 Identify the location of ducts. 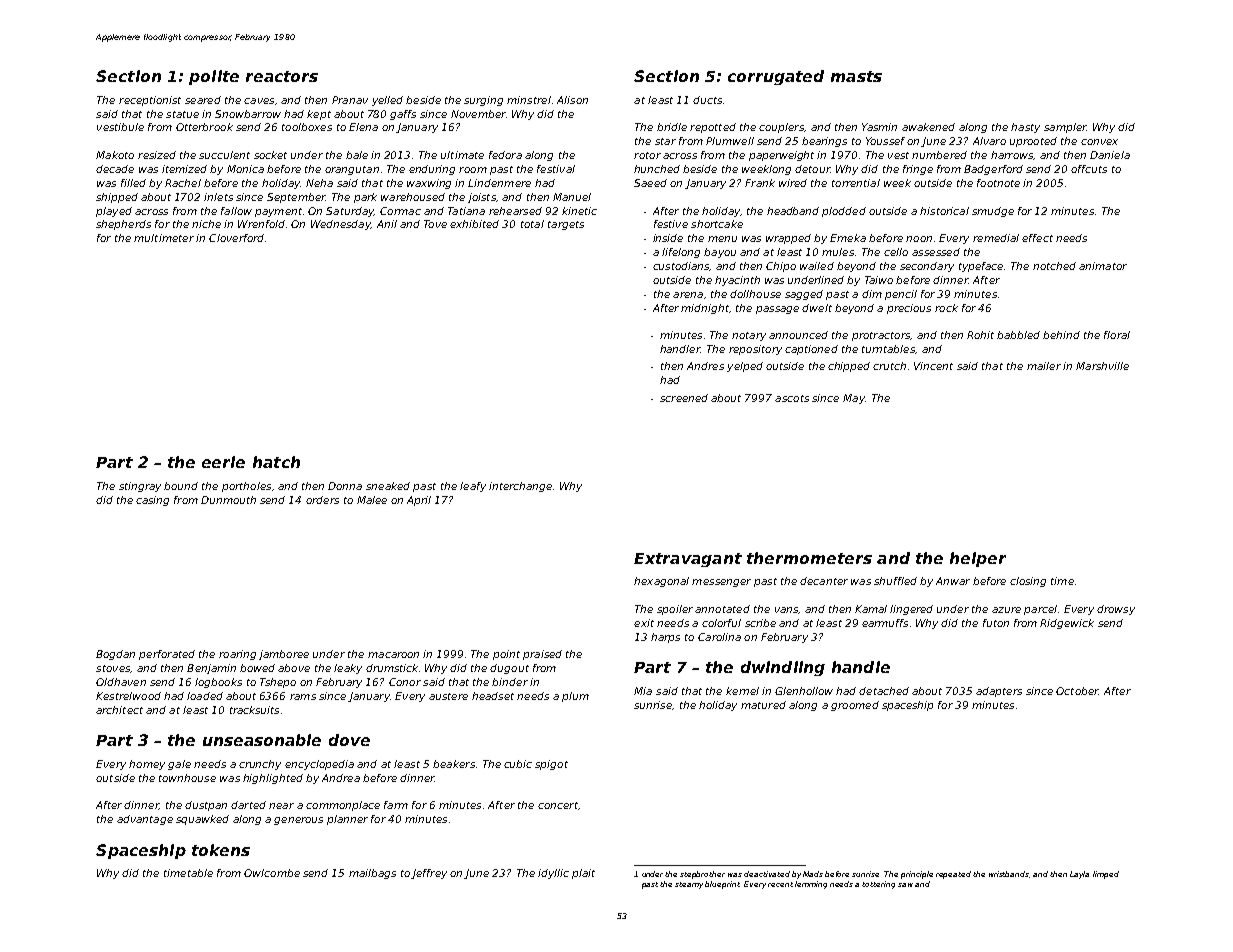
(707, 100).
